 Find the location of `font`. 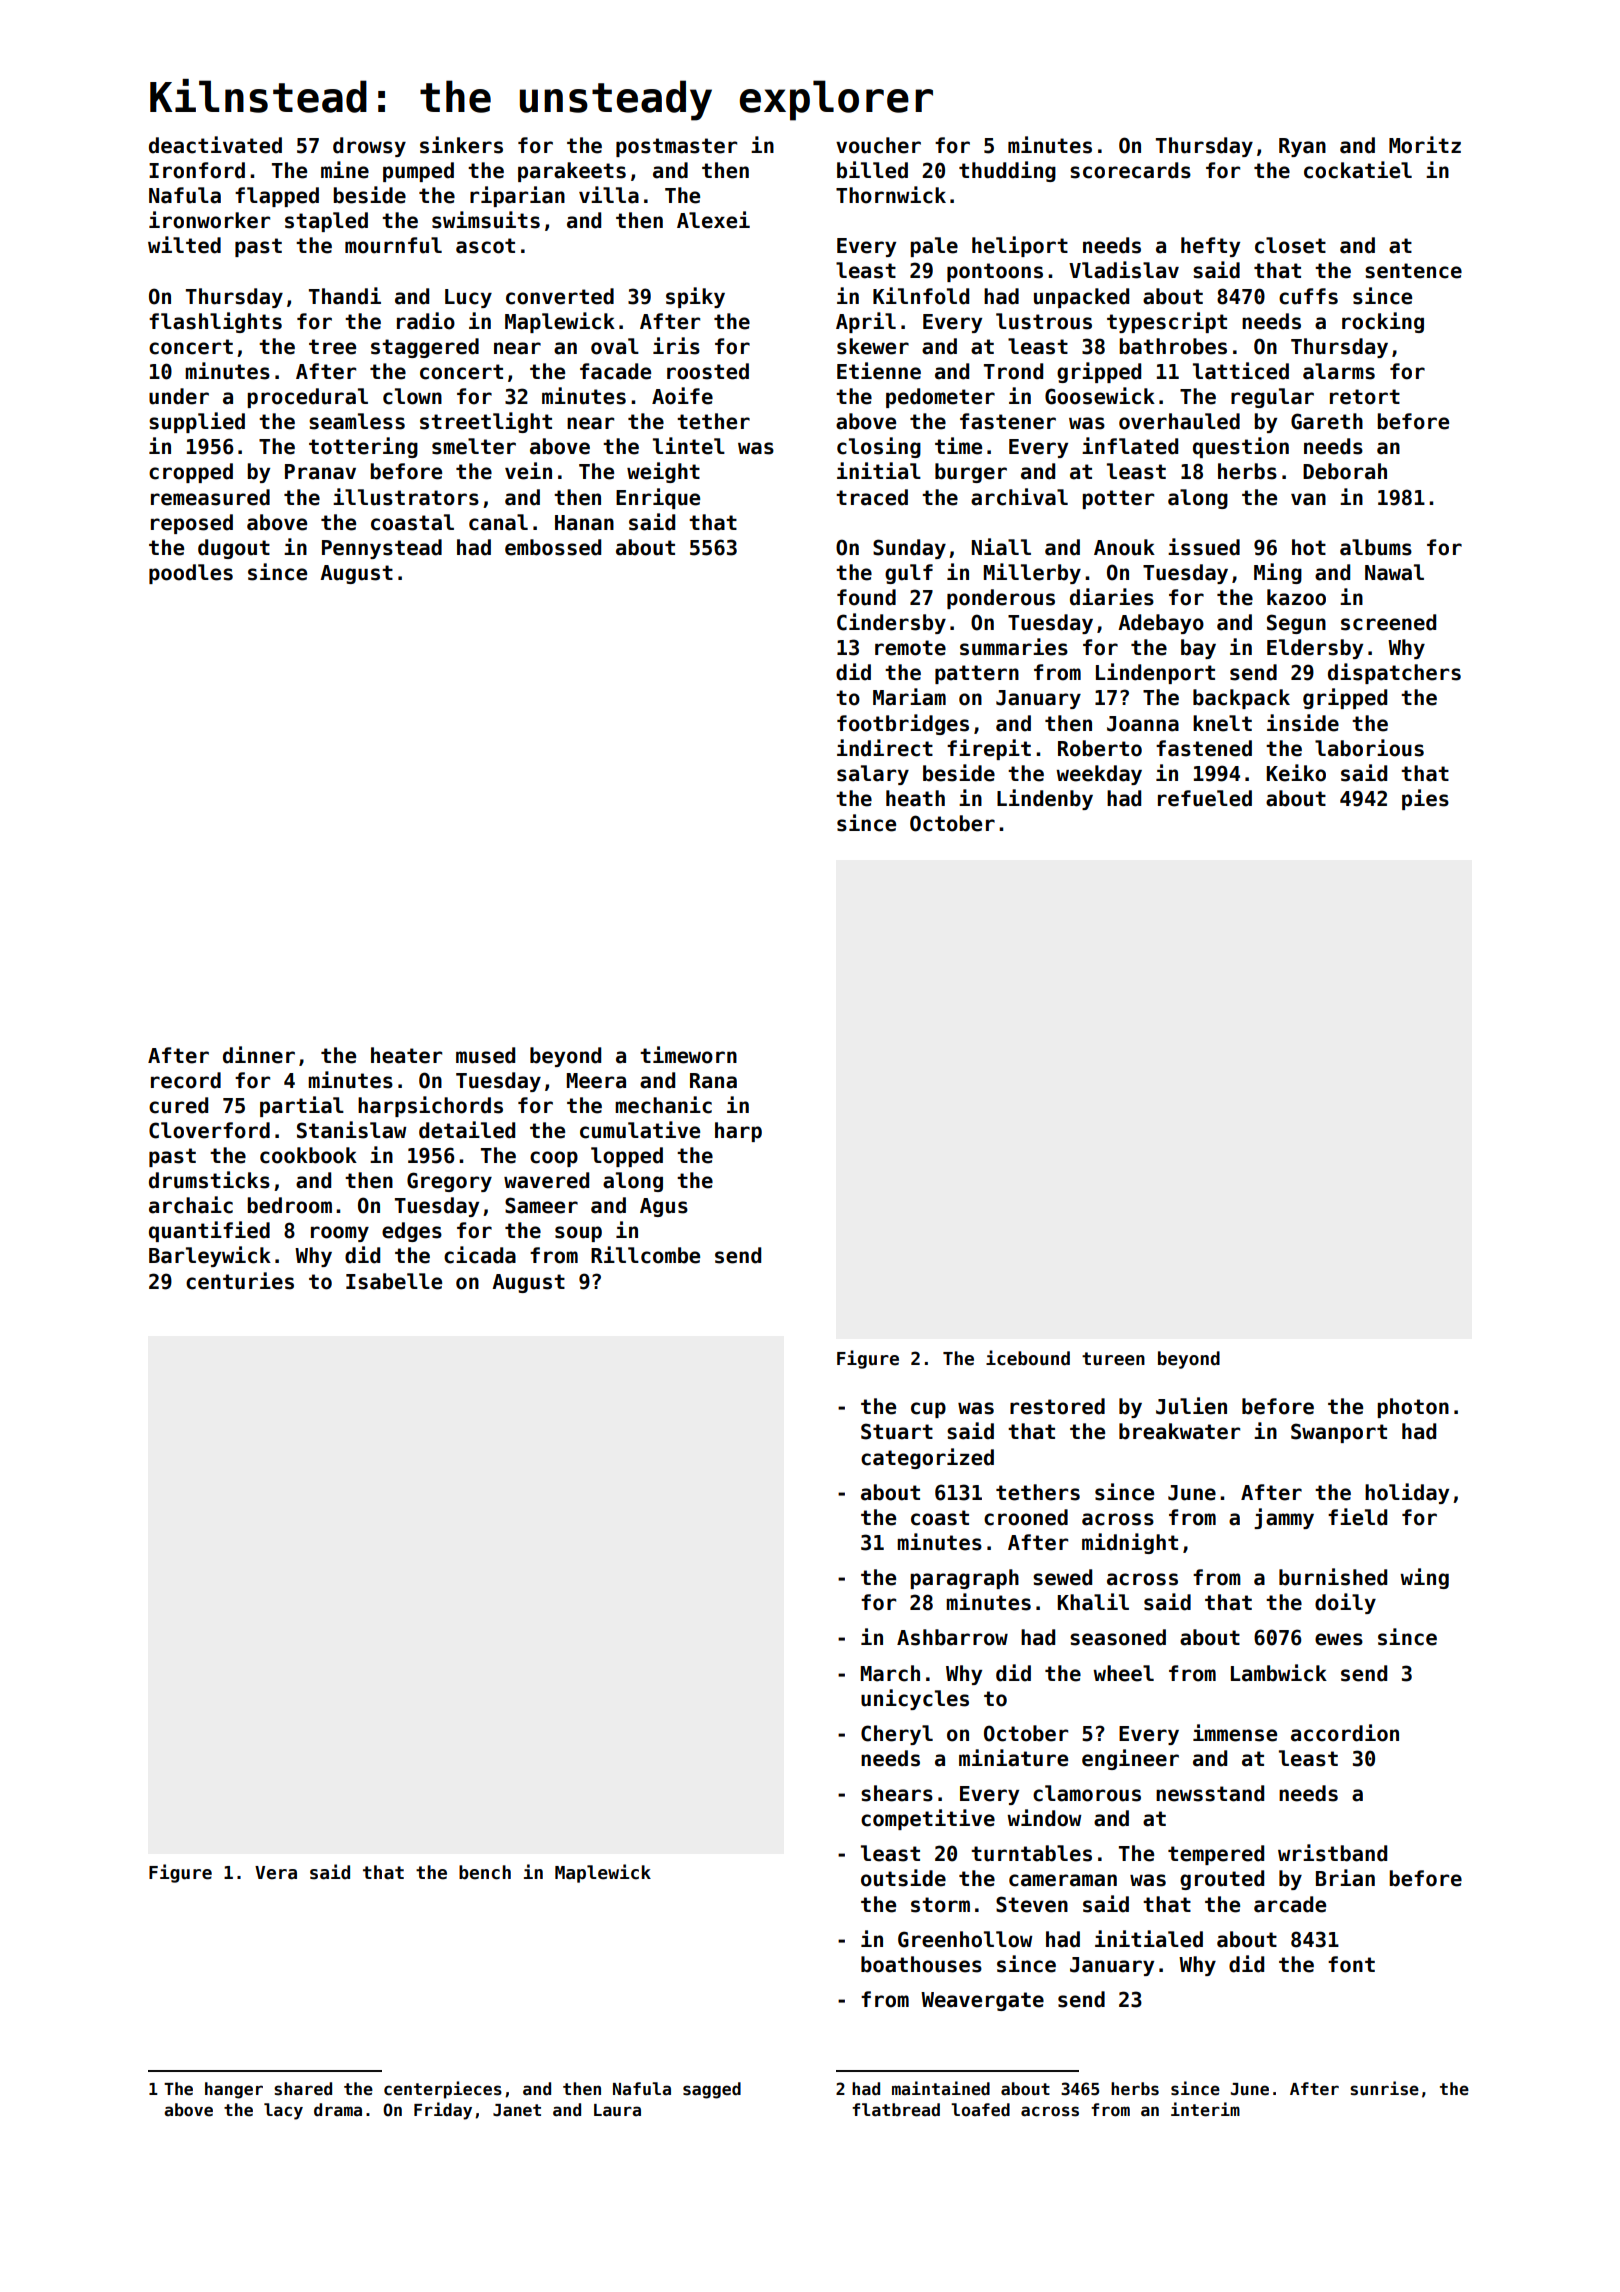

font is located at coordinates (1351, 1964).
